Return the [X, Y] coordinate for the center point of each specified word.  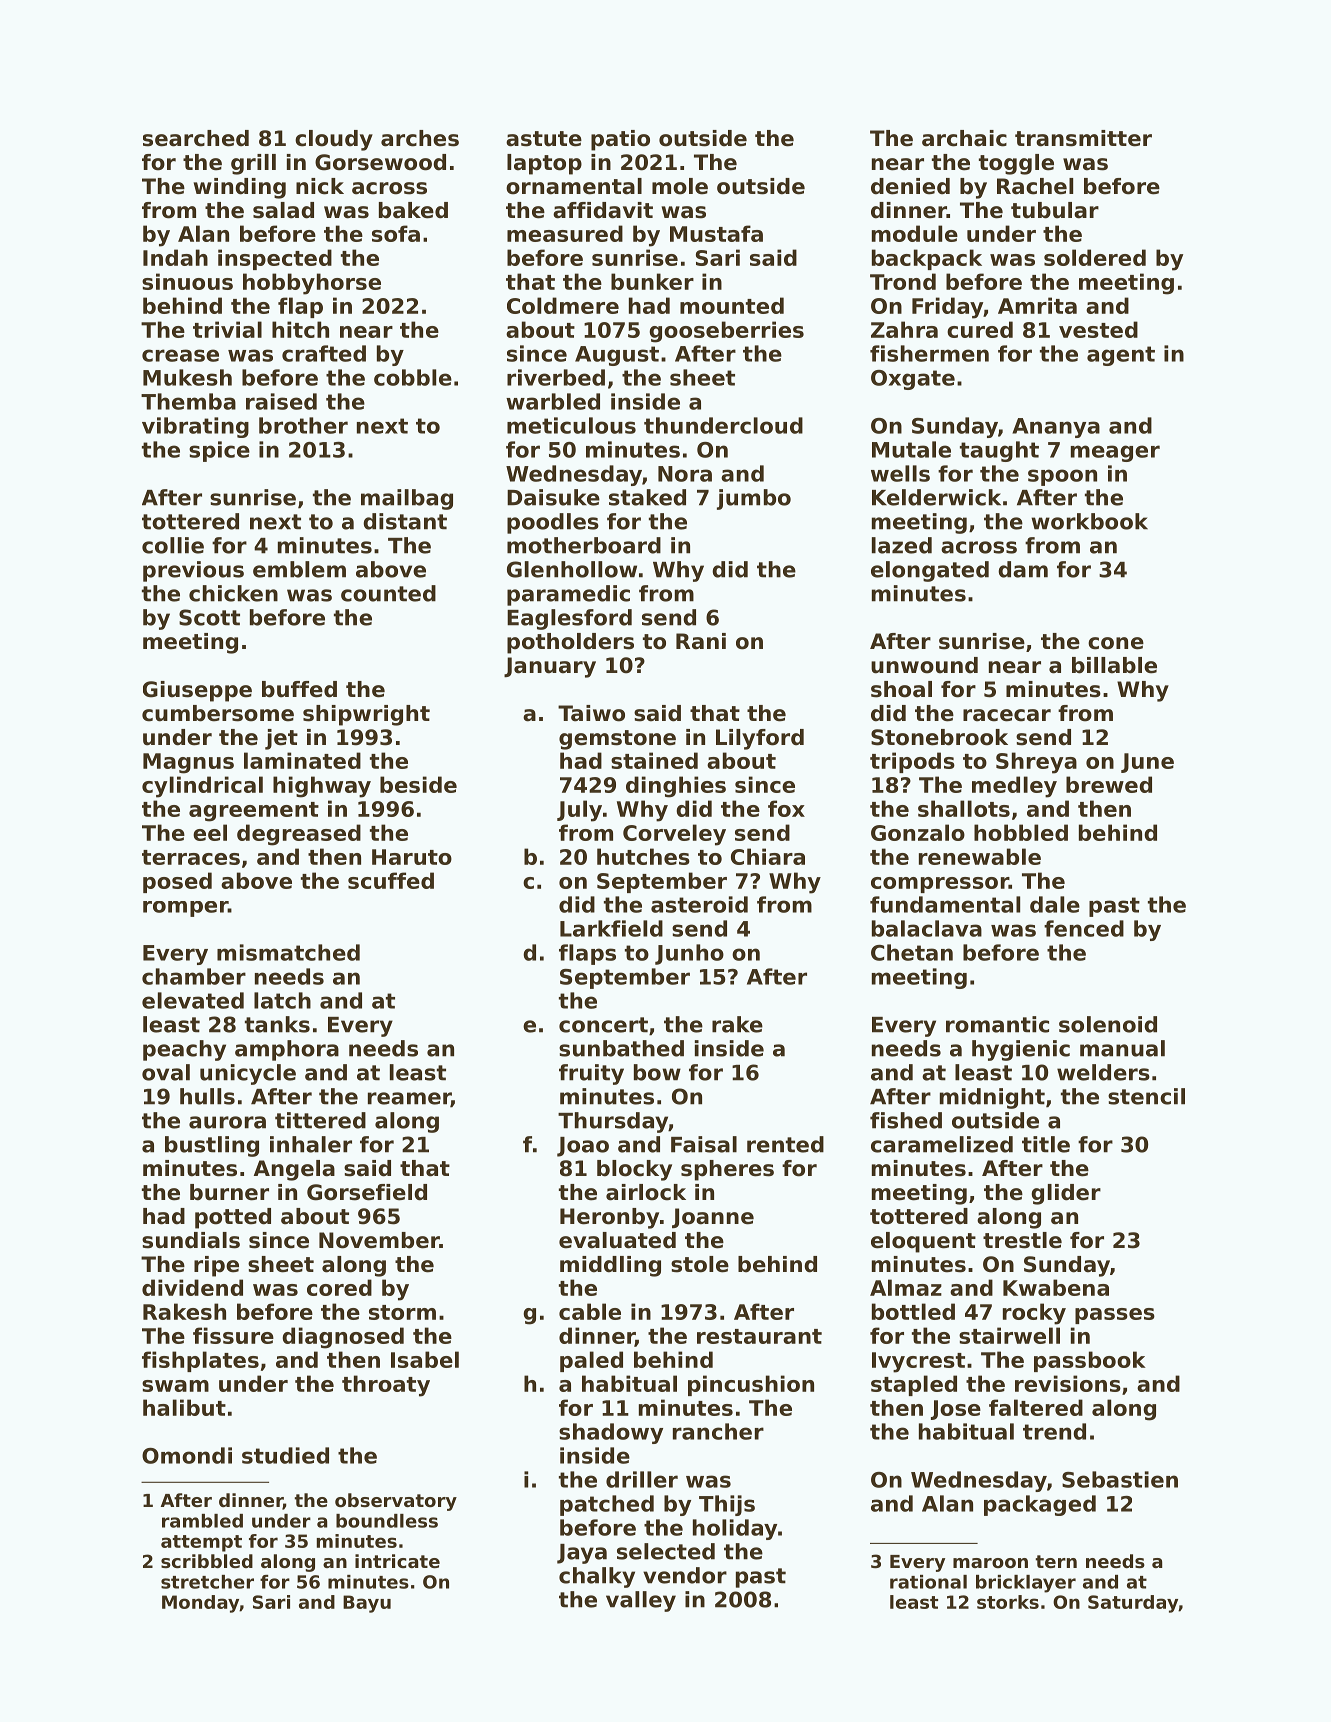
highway [322, 787]
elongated [930, 571]
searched [196, 138]
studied [285, 1455]
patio [620, 140]
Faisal [704, 1144]
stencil [1146, 1096]
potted [233, 1218]
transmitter [1083, 138]
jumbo [754, 499]
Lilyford [760, 739]
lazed [902, 545]
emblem [299, 569]
